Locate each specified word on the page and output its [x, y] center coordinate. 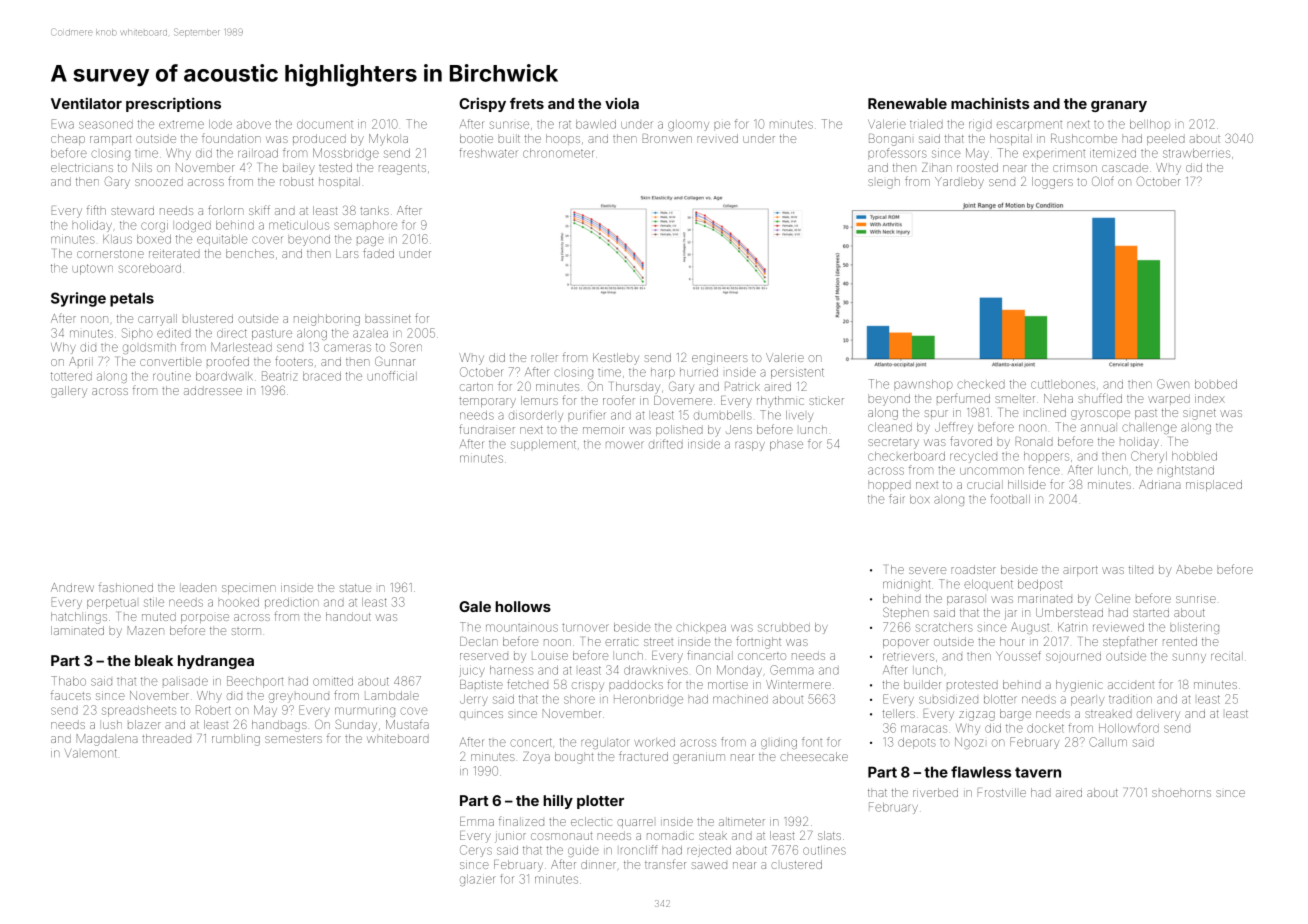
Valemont [91, 753]
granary [1119, 106]
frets [527, 103]
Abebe [1194, 569]
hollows [523, 606]
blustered [208, 318]
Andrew [72, 587]
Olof [1103, 181]
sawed [709, 865]
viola [622, 103]
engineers [720, 360]
